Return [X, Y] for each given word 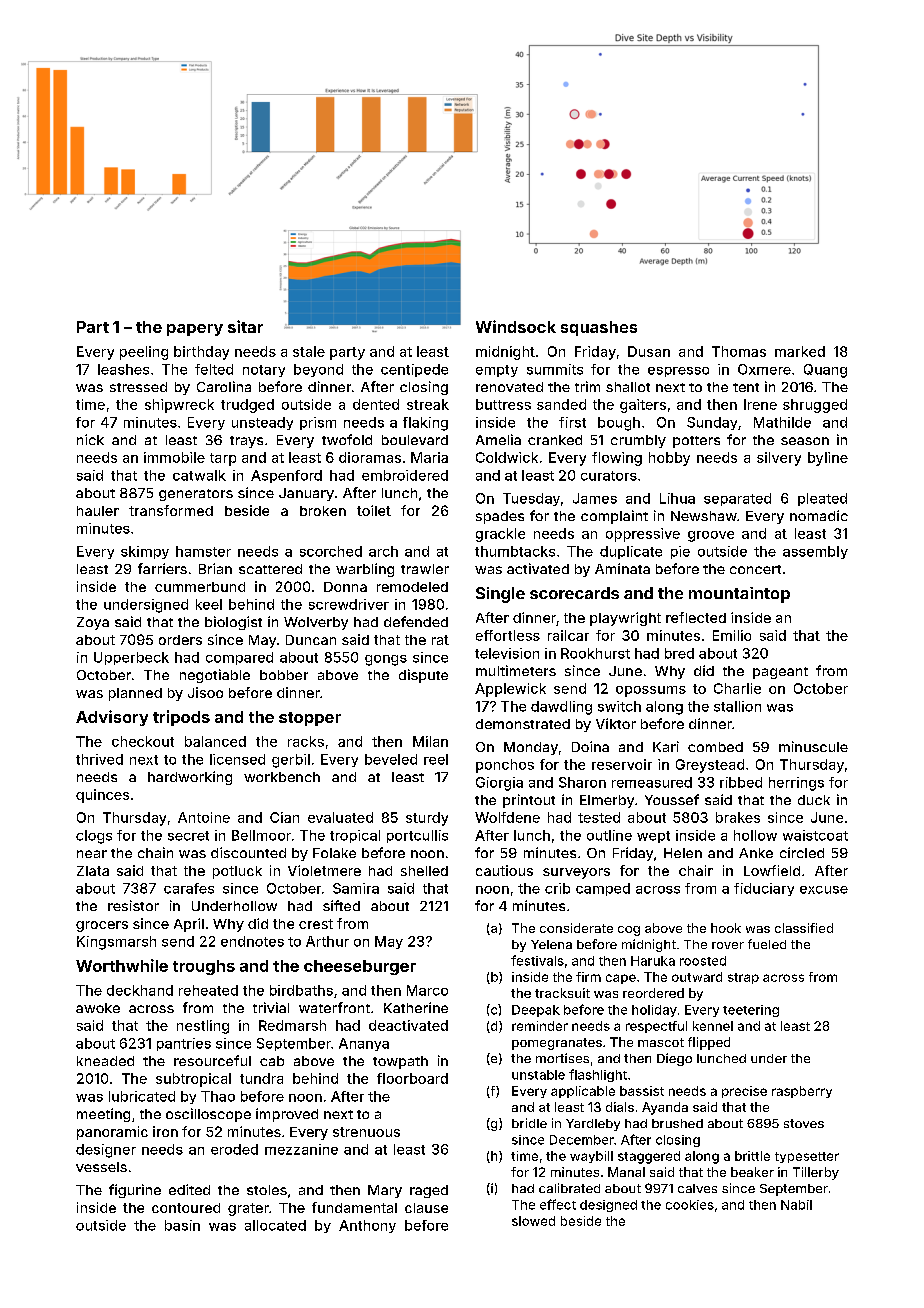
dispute [423, 676]
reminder [540, 1026]
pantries [184, 1044]
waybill [591, 1157]
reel [436, 759]
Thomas [739, 351]
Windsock [516, 326]
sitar [245, 326]
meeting [103, 1115]
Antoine [204, 817]
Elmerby [607, 801]
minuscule [813, 746]
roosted [703, 961]
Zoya [93, 623]
